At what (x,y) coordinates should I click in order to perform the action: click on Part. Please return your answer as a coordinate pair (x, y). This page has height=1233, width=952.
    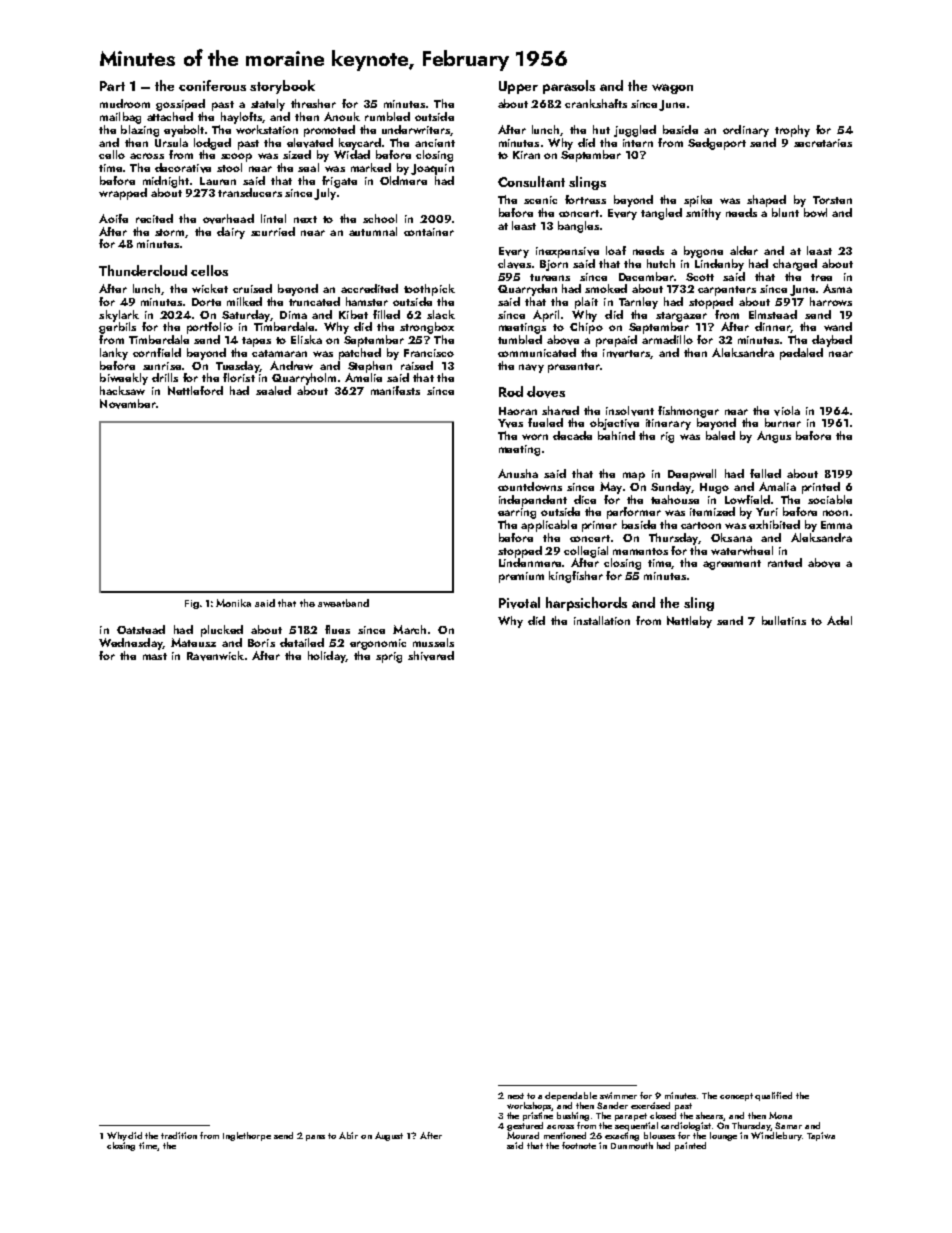
    Looking at the image, I should click on (112, 86).
